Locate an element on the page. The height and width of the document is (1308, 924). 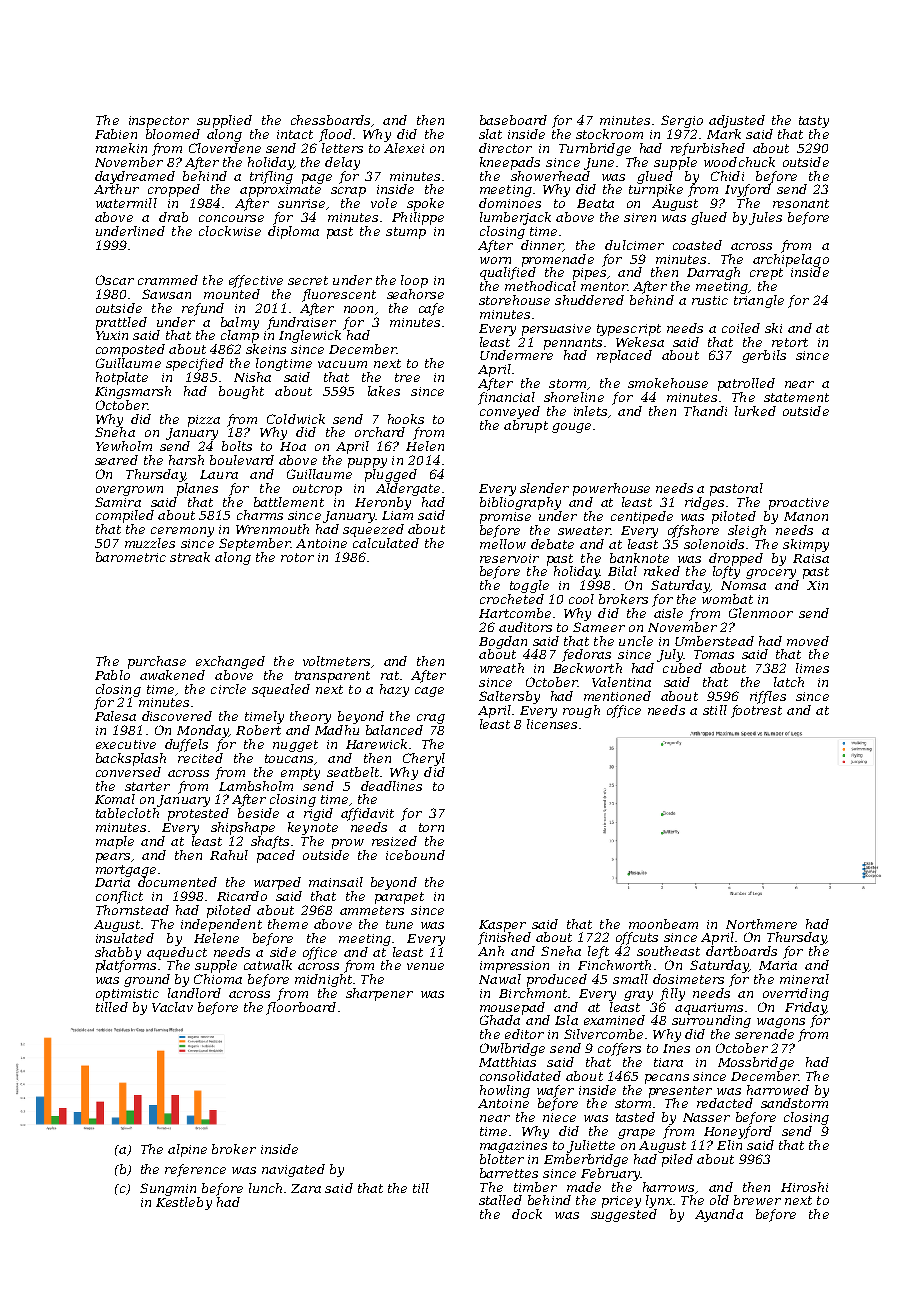
powerhouse is located at coordinates (611, 489).
